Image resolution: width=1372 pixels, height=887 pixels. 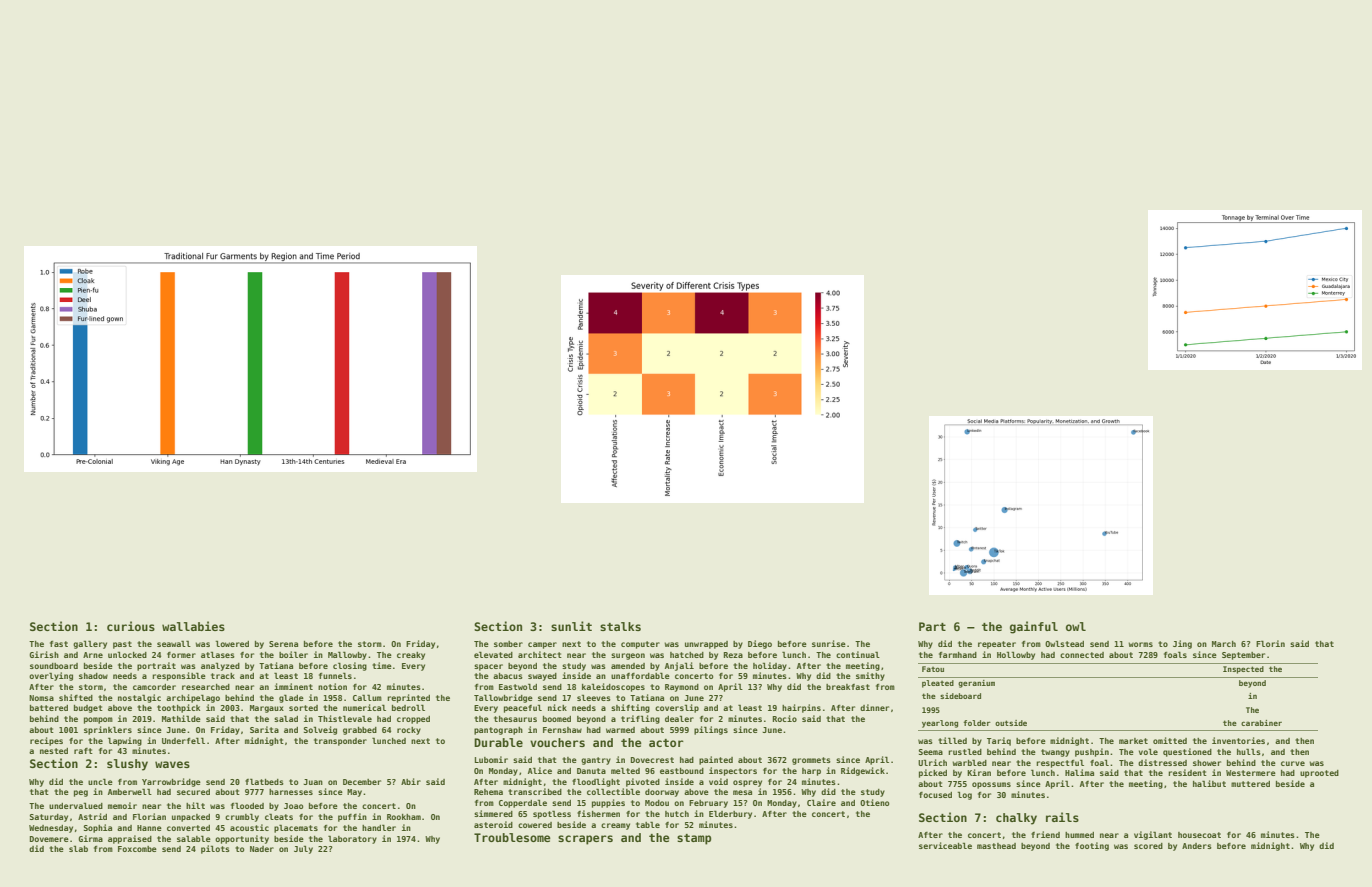 I want to click on Serena, so click(x=283, y=644).
